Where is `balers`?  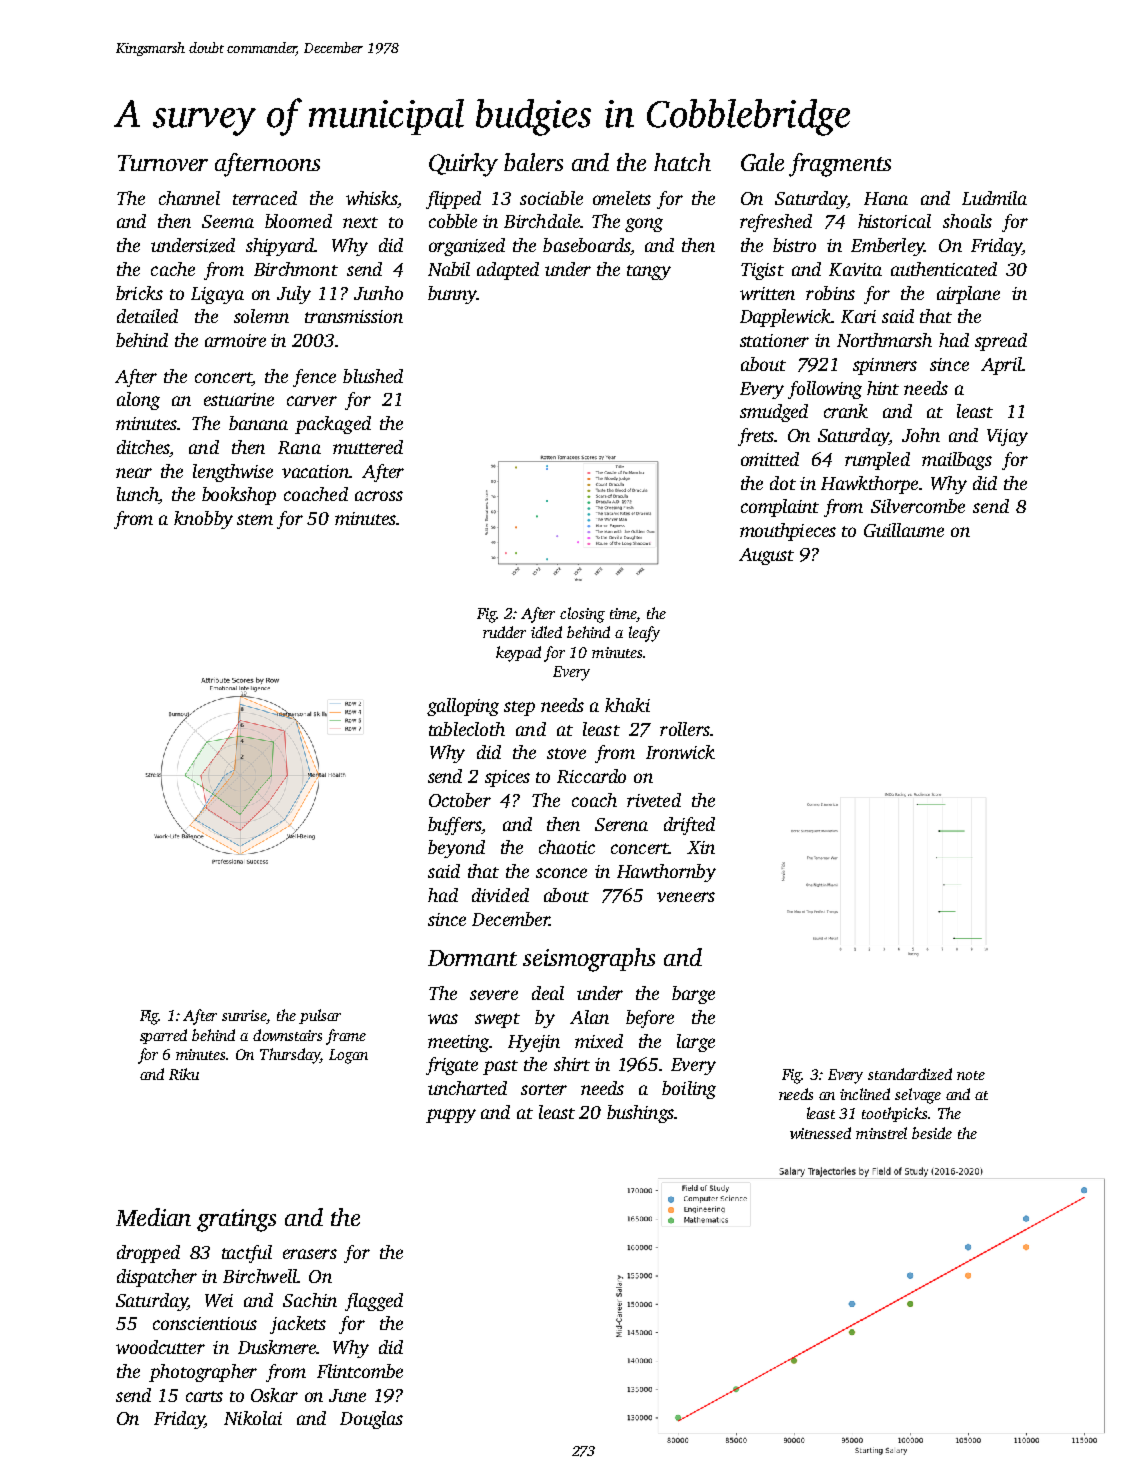 balers is located at coordinates (533, 162).
